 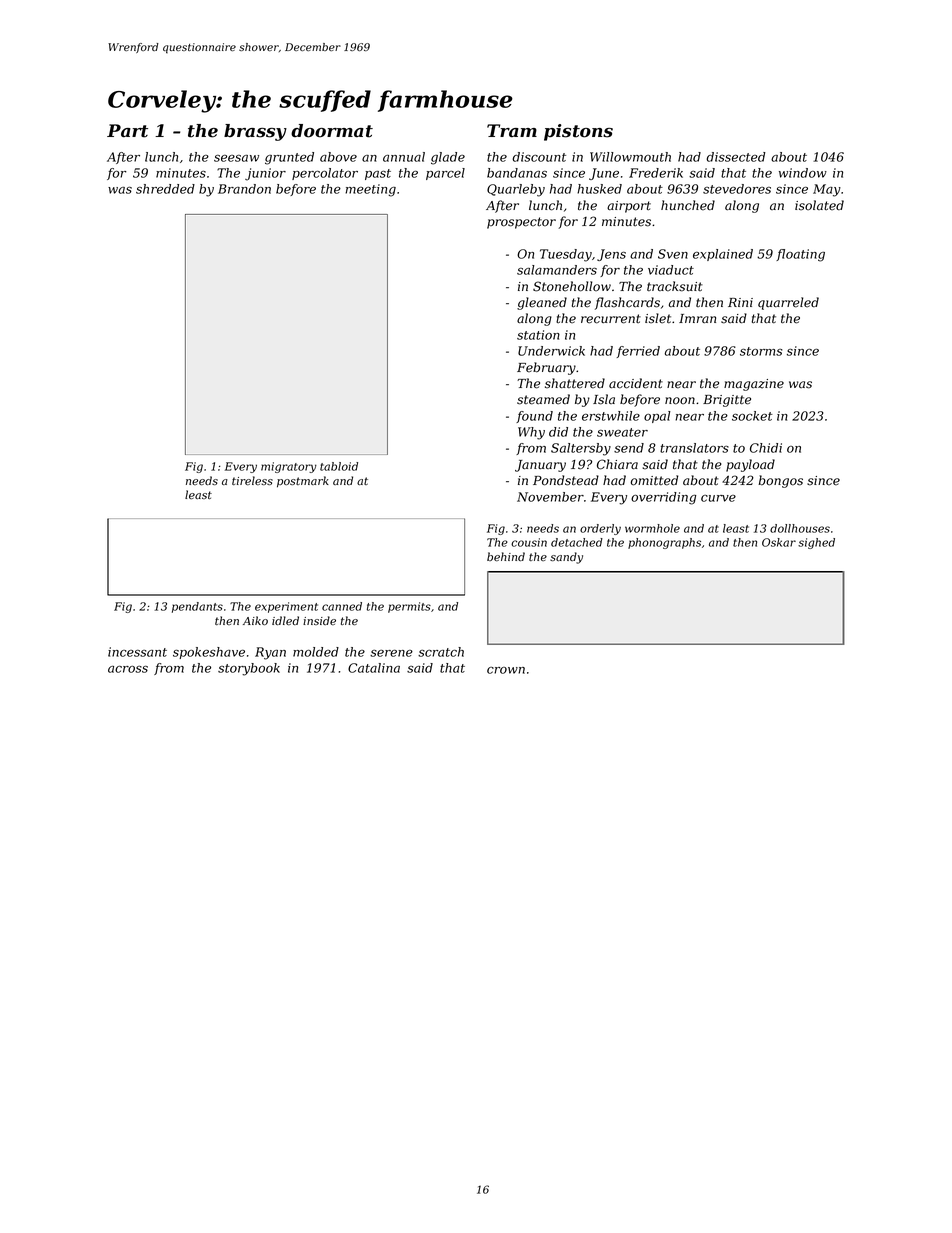 What do you see at coordinates (578, 132) in the document?
I see `pistons` at bounding box center [578, 132].
